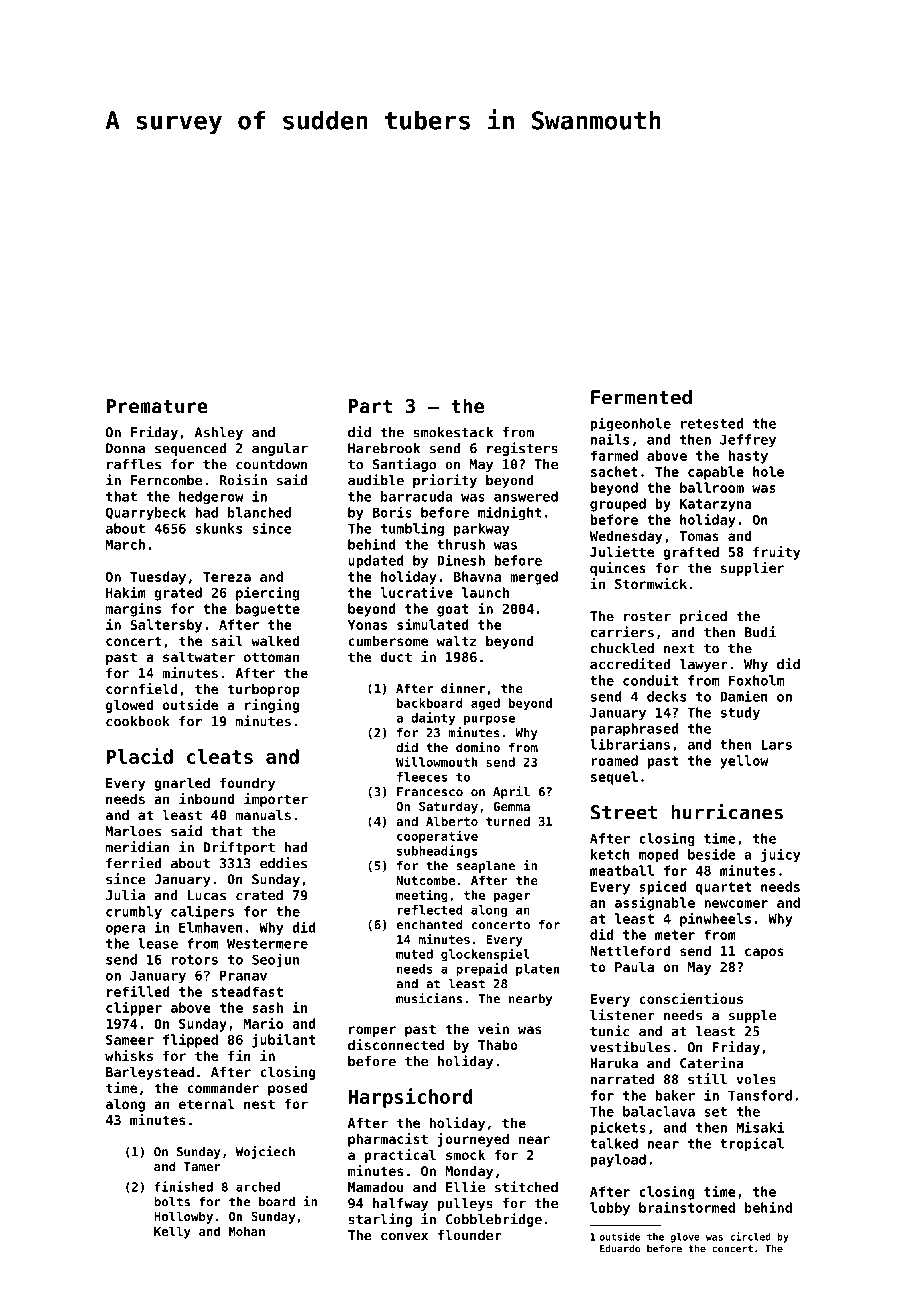 Image resolution: width=908 pixels, height=1316 pixels. Describe the element at coordinates (134, 913) in the page. I see `crumbly` at that location.
